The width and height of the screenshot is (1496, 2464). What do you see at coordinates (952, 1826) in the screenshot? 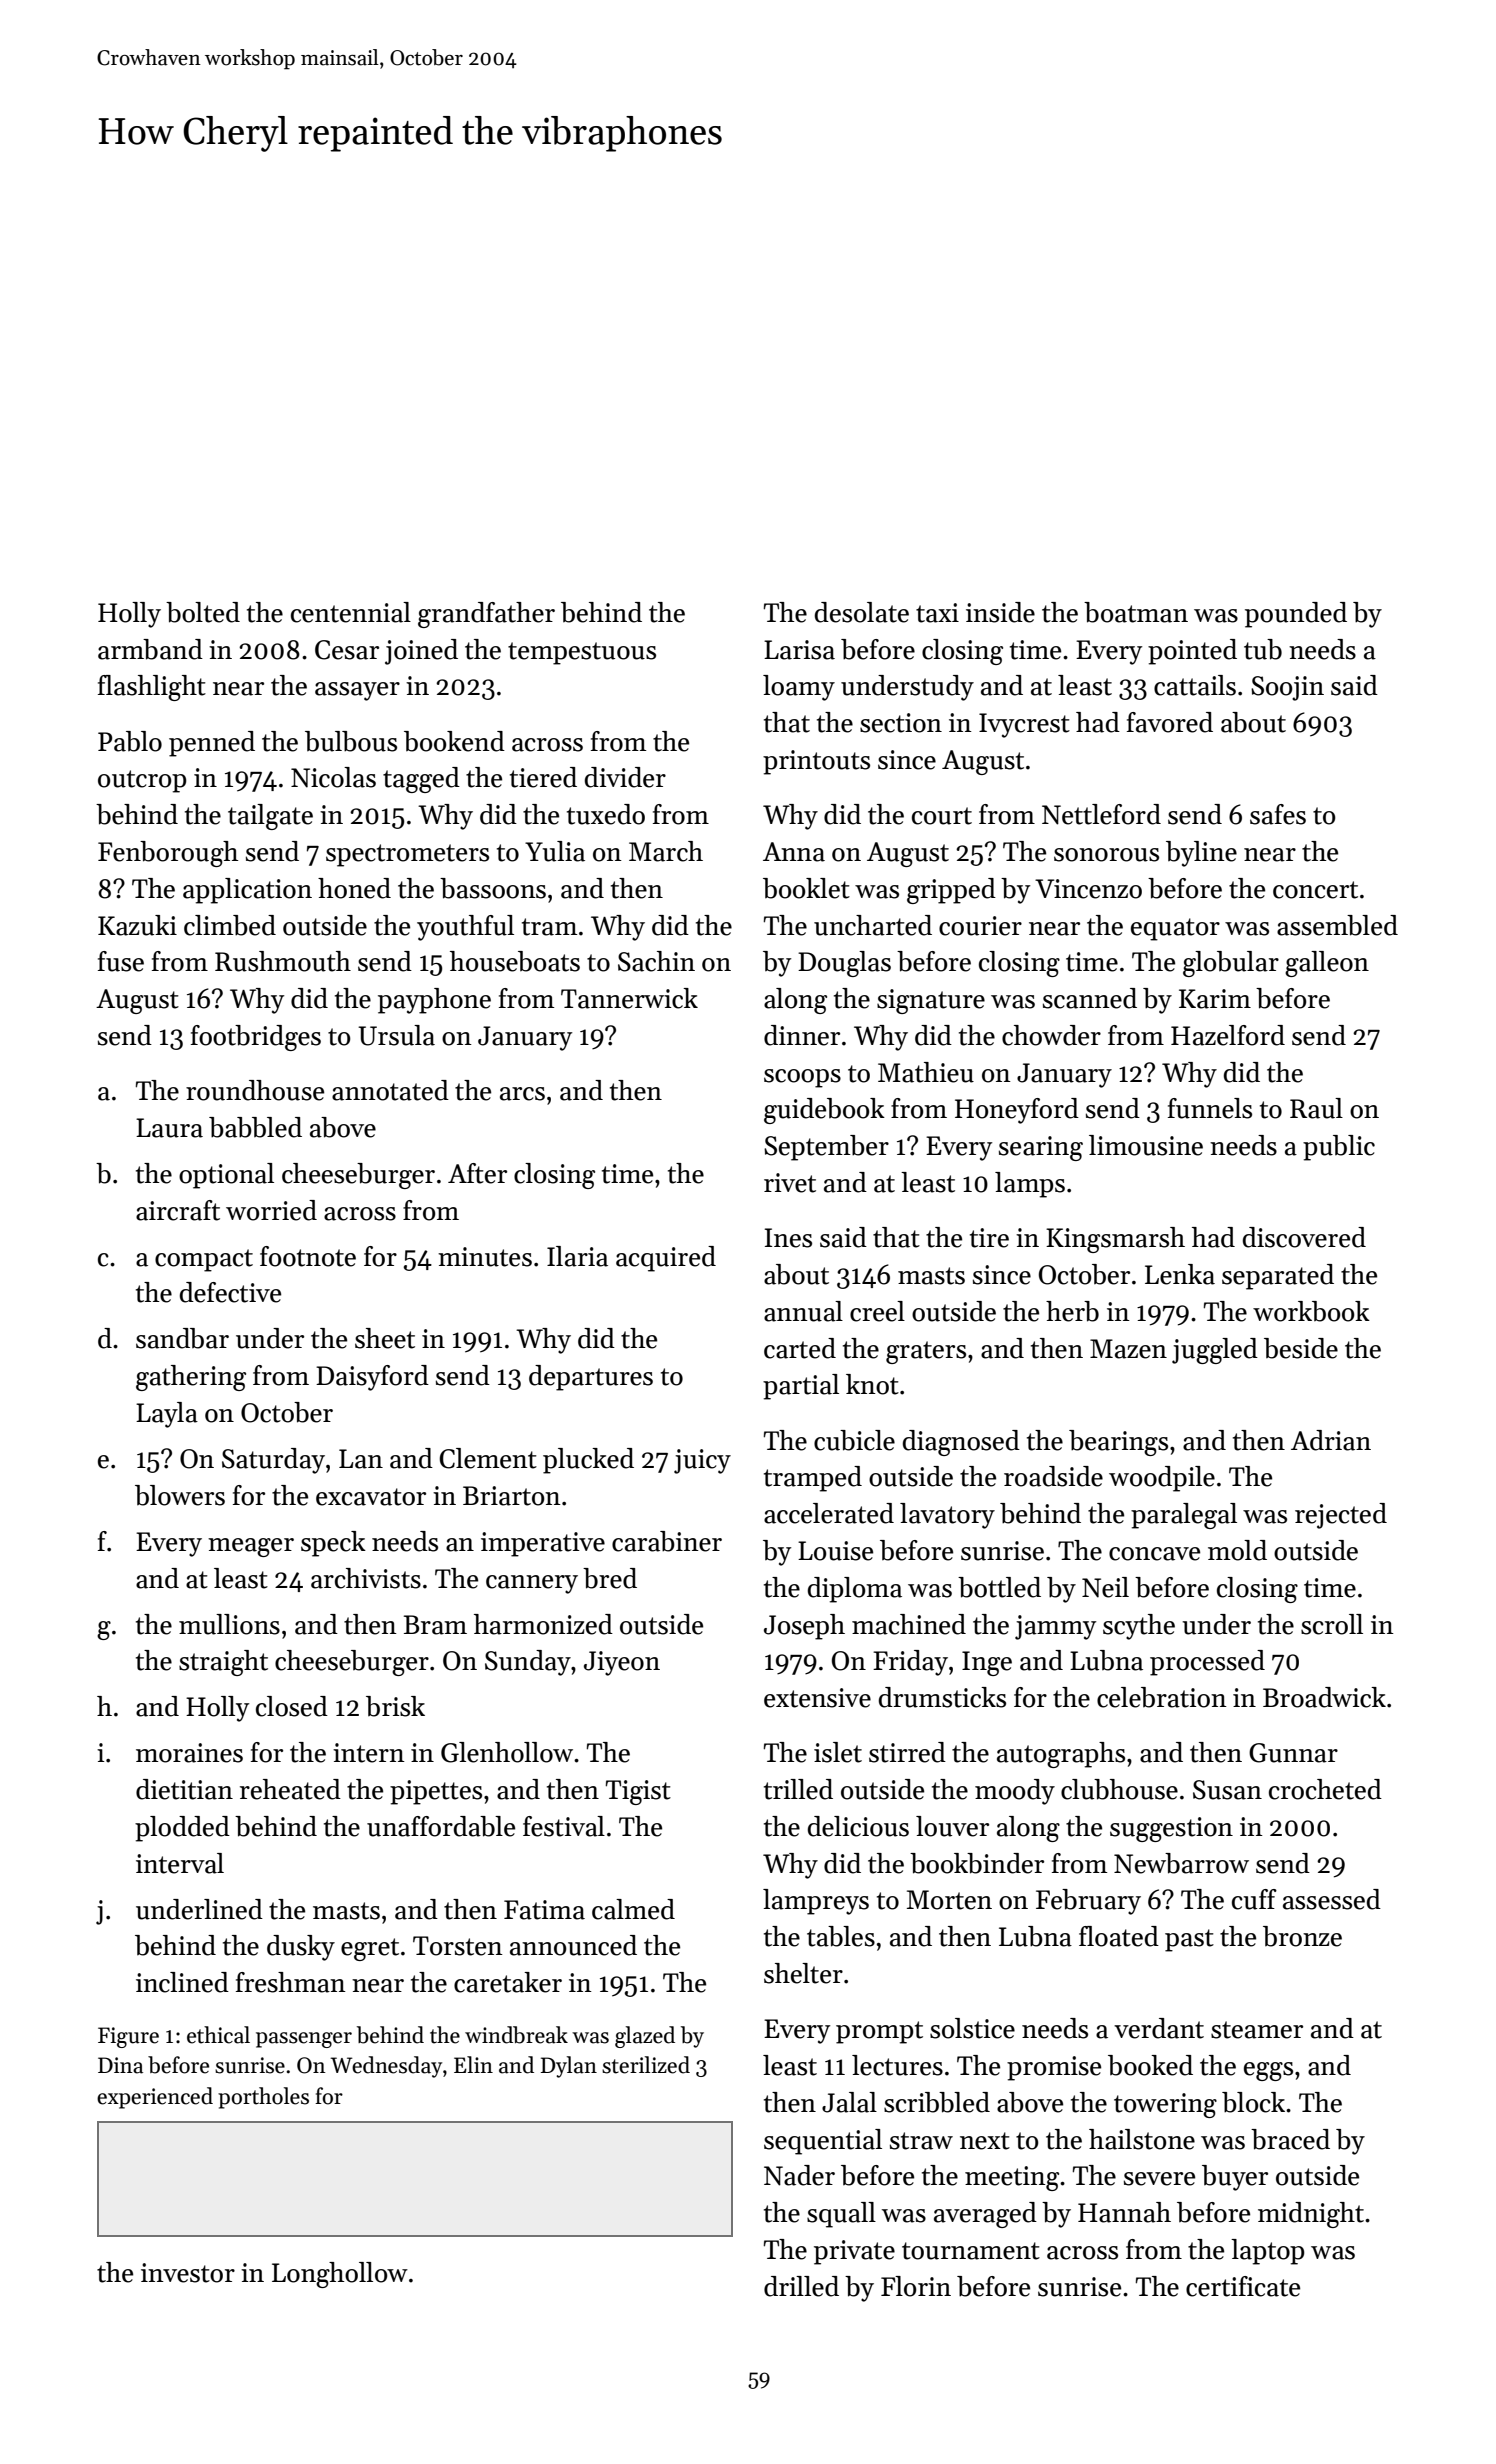
I see `louver` at bounding box center [952, 1826].
